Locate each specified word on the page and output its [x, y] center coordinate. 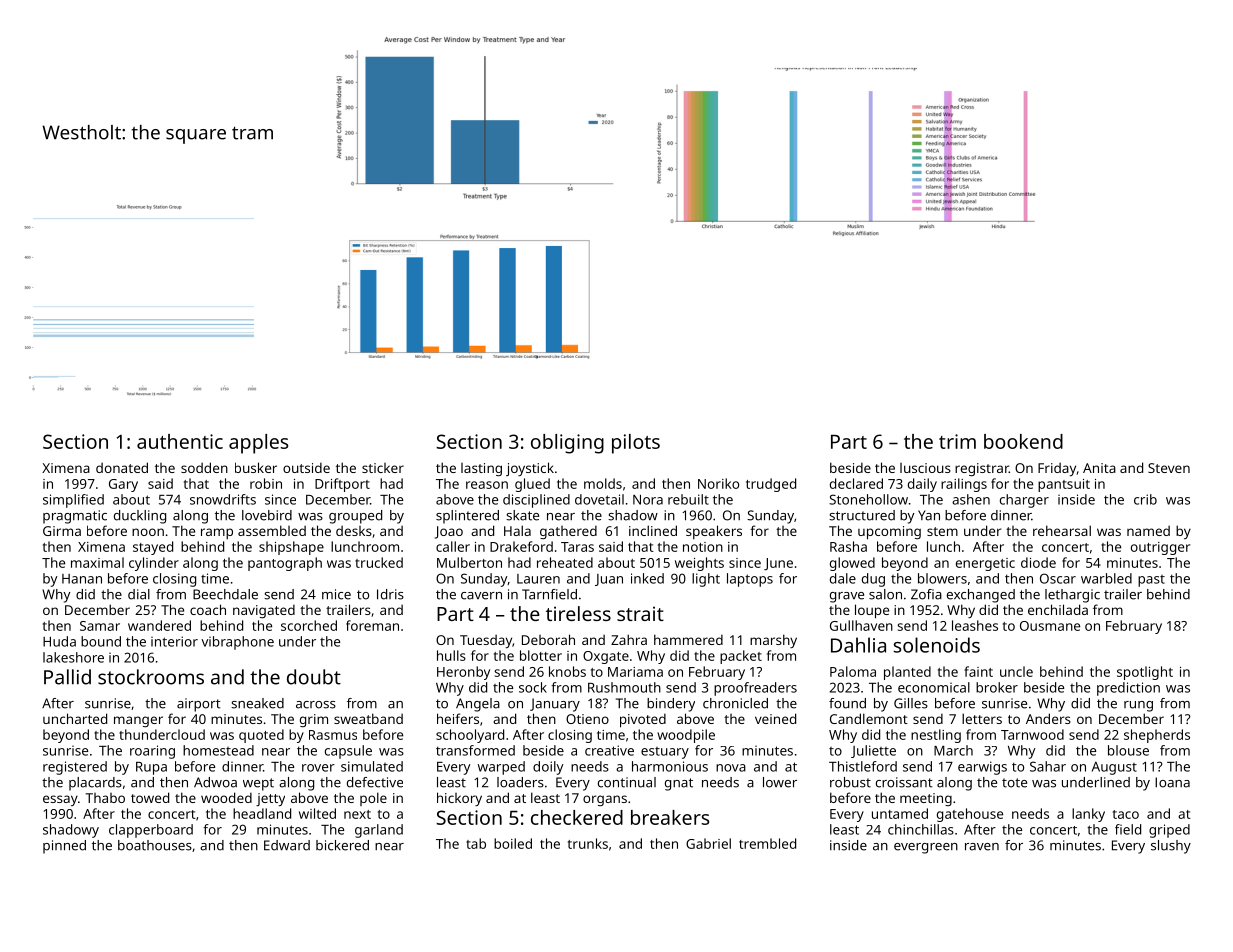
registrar [982, 469]
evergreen [926, 848]
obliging [567, 444]
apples [258, 444]
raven [982, 847]
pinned [64, 847]
